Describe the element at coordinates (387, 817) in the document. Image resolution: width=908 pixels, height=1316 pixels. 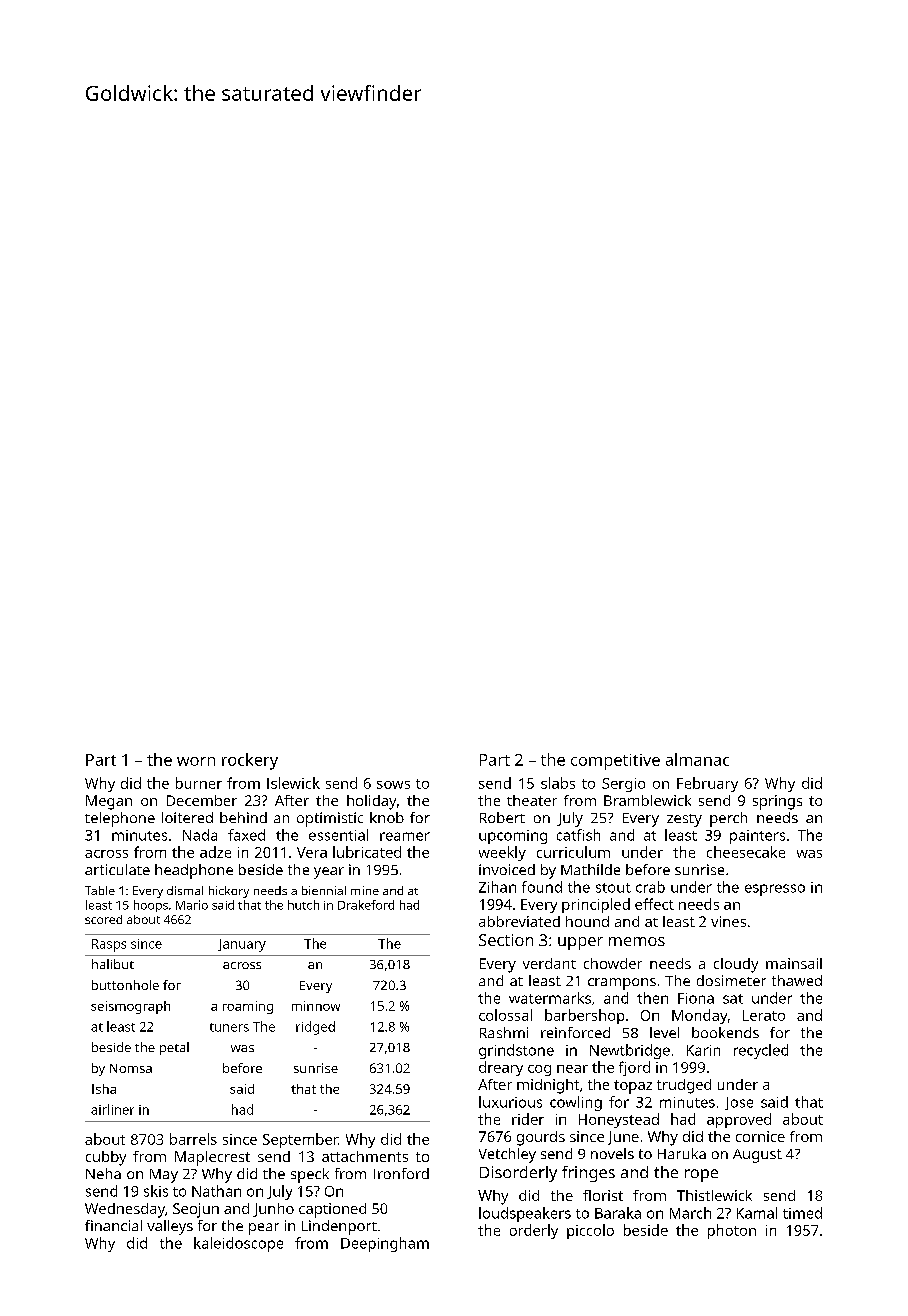
I see `knob` at that location.
